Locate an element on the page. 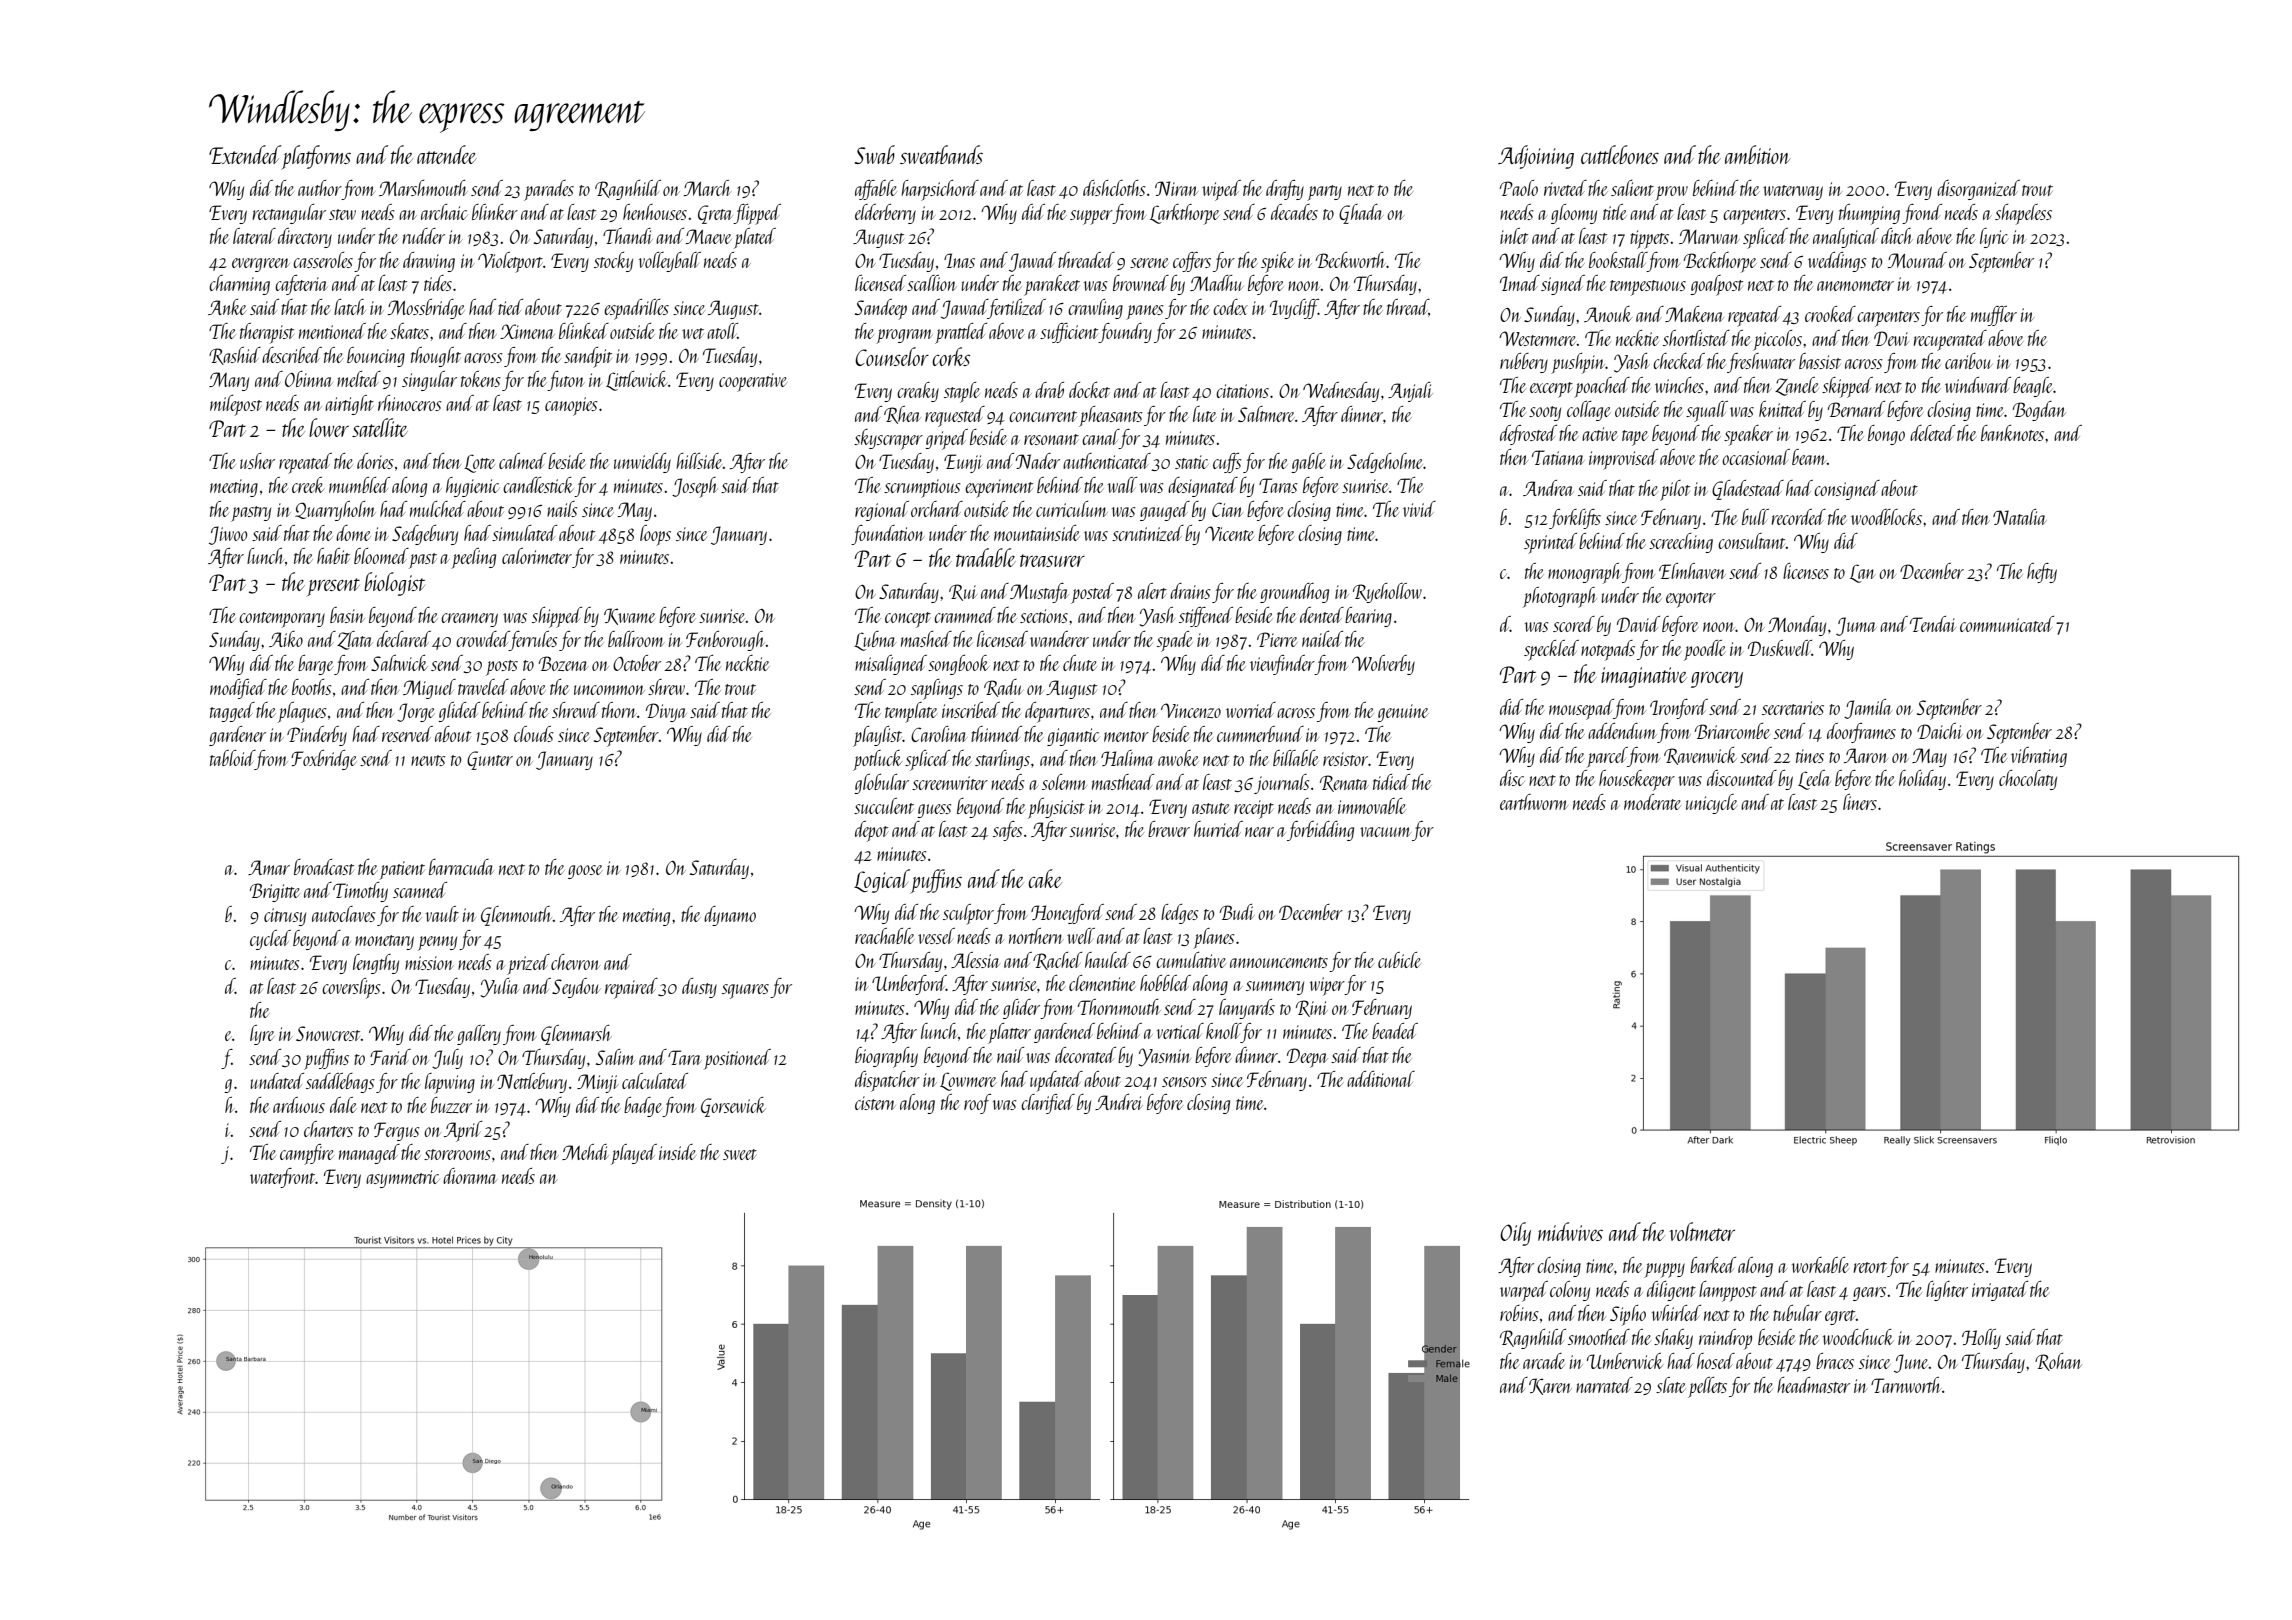  Mary is located at coordinates (229, 381).
